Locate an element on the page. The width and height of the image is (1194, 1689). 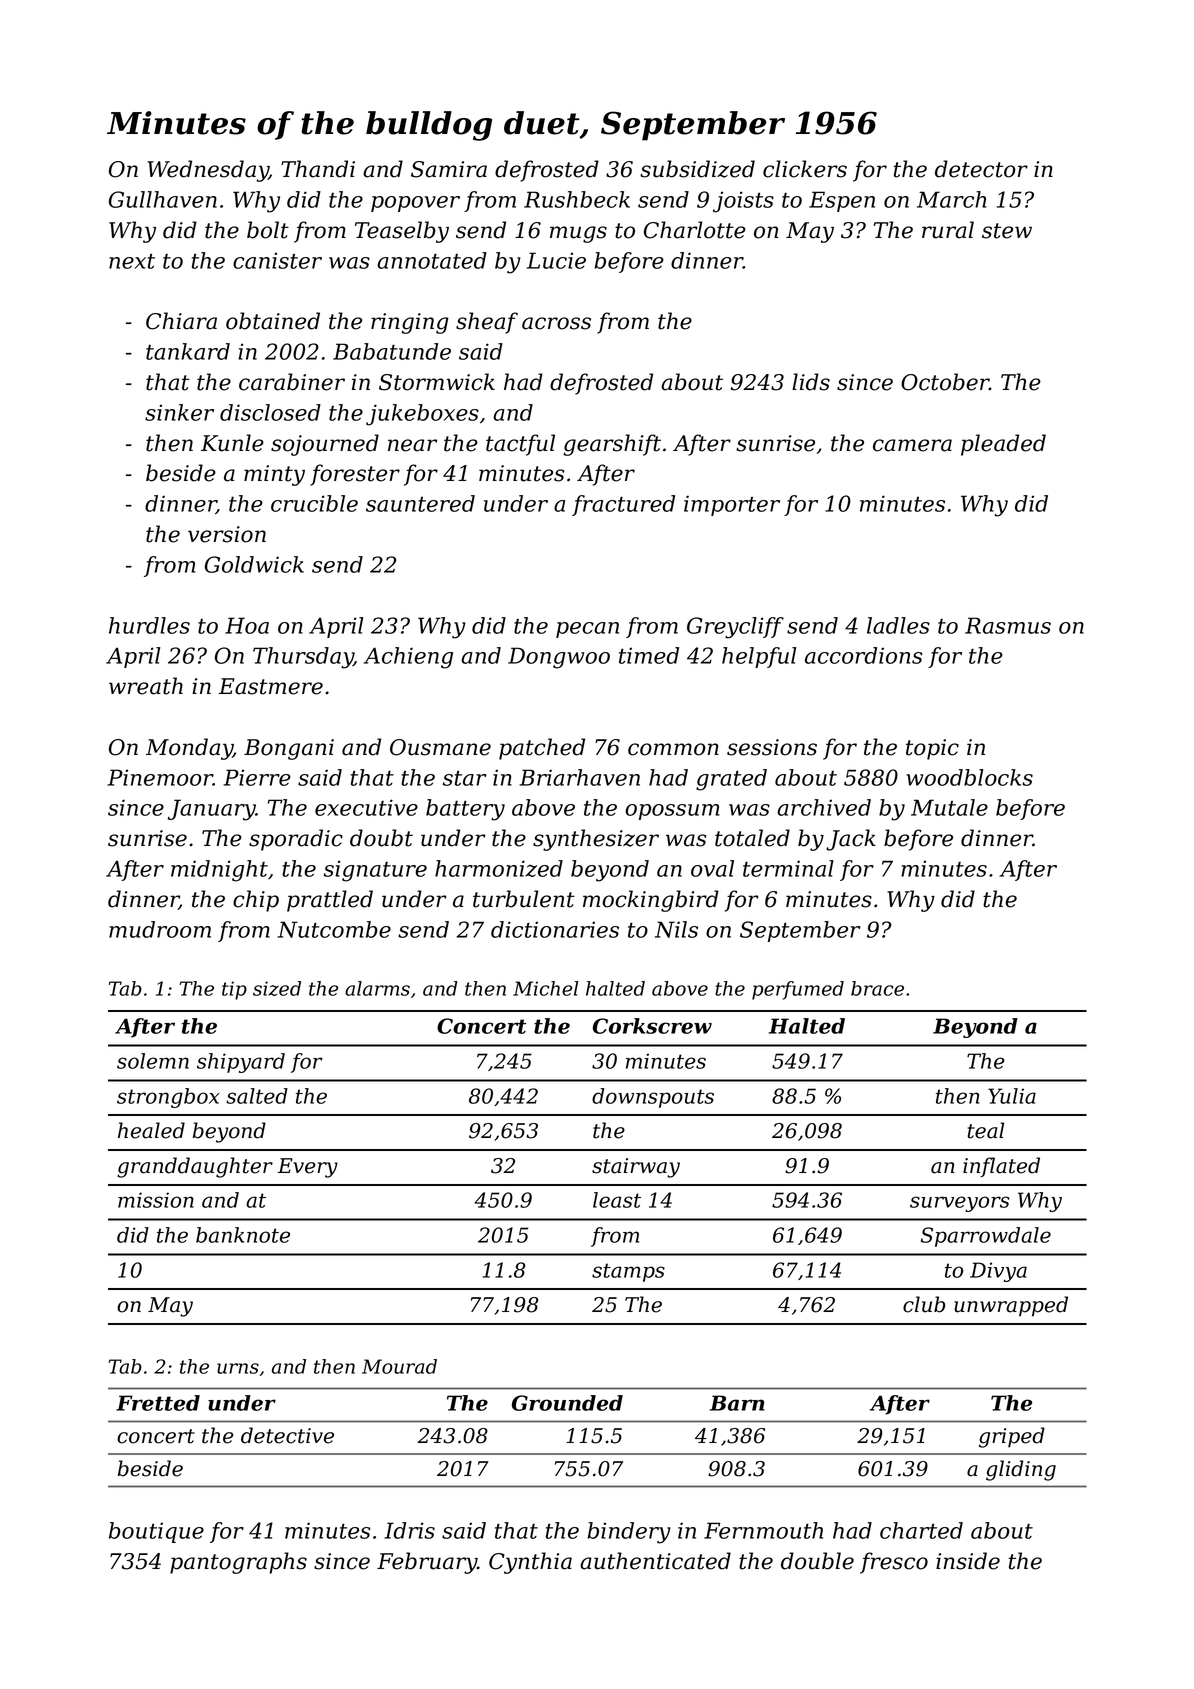
importer is located at coordinates (732, 505).
